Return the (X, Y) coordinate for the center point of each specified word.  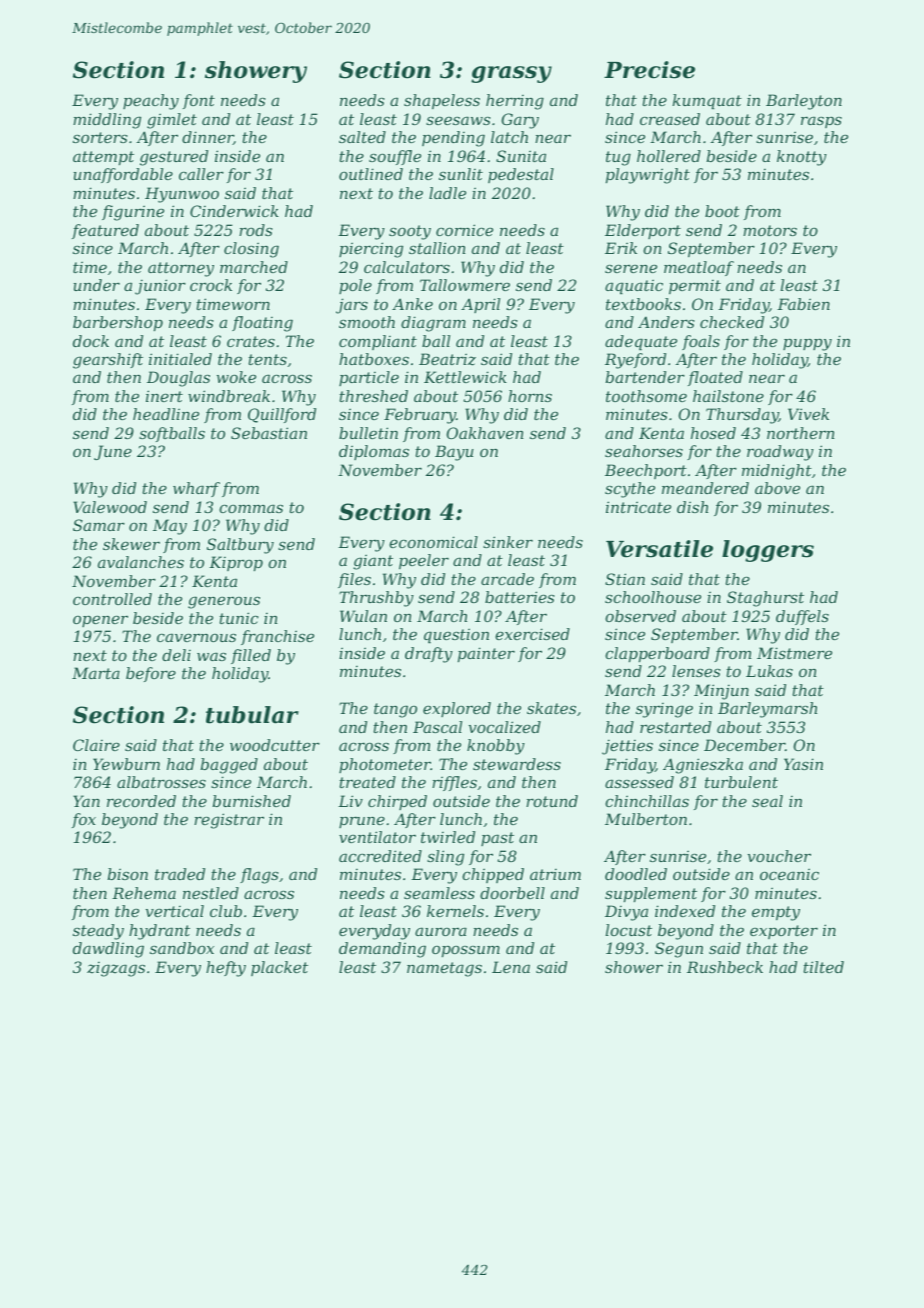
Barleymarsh (767, 710)
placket (279, 968)
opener (100, 621)
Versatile (659, 549)
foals (701, 342)
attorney (181, 269)
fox (84, 820)
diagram (433, 324)
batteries (520, 597)
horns (530, 396)
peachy (151, 102)
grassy (511, 74)
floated (715, 378)
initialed (180, 359)
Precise (649, 70)
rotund (552, 801)
